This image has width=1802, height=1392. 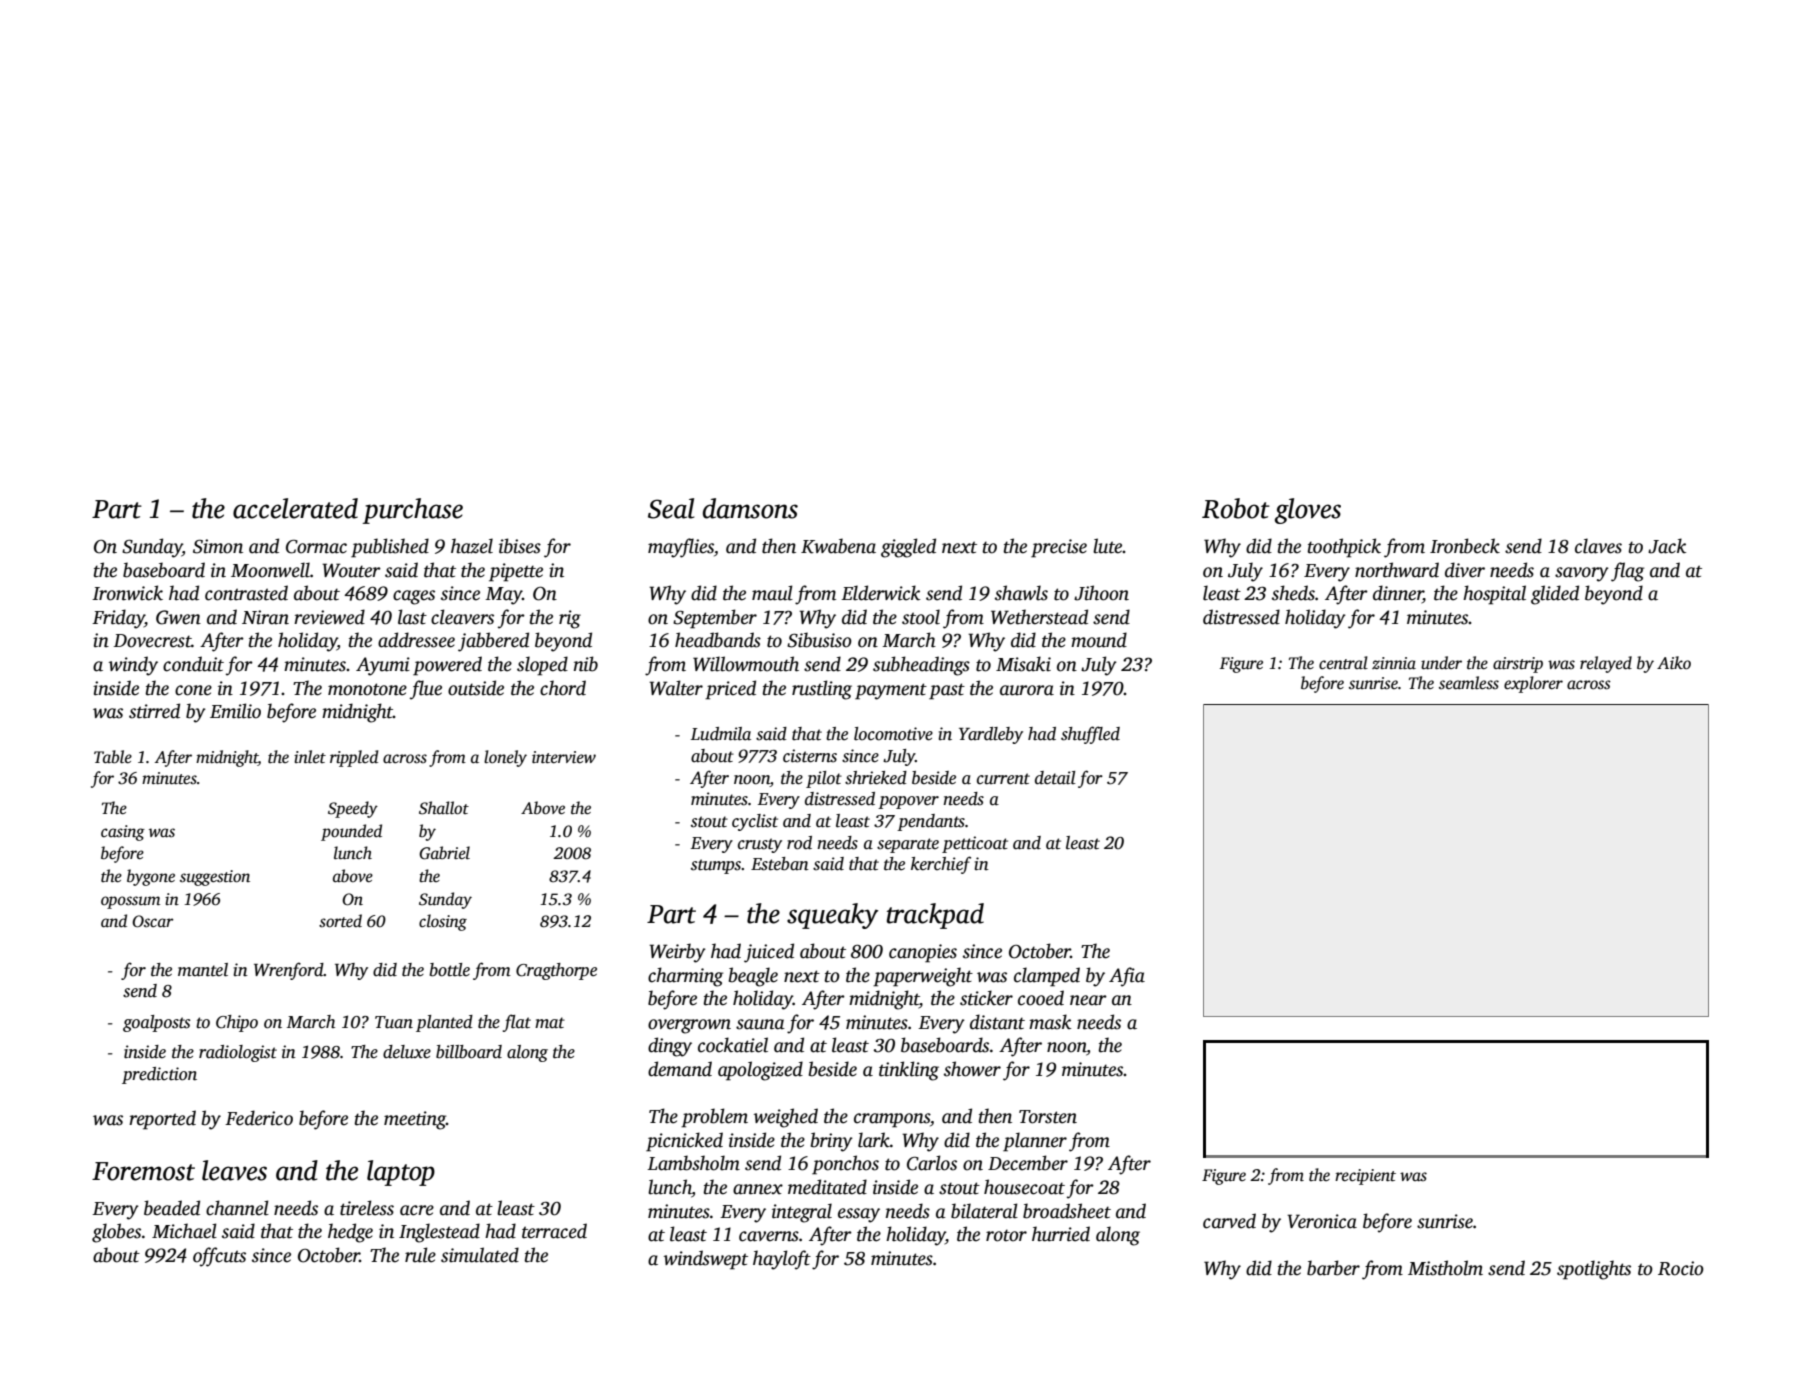 What do you see at coordinates (975, 844) in the image?
I see `petticoat` at bounding box center [975, 844].
